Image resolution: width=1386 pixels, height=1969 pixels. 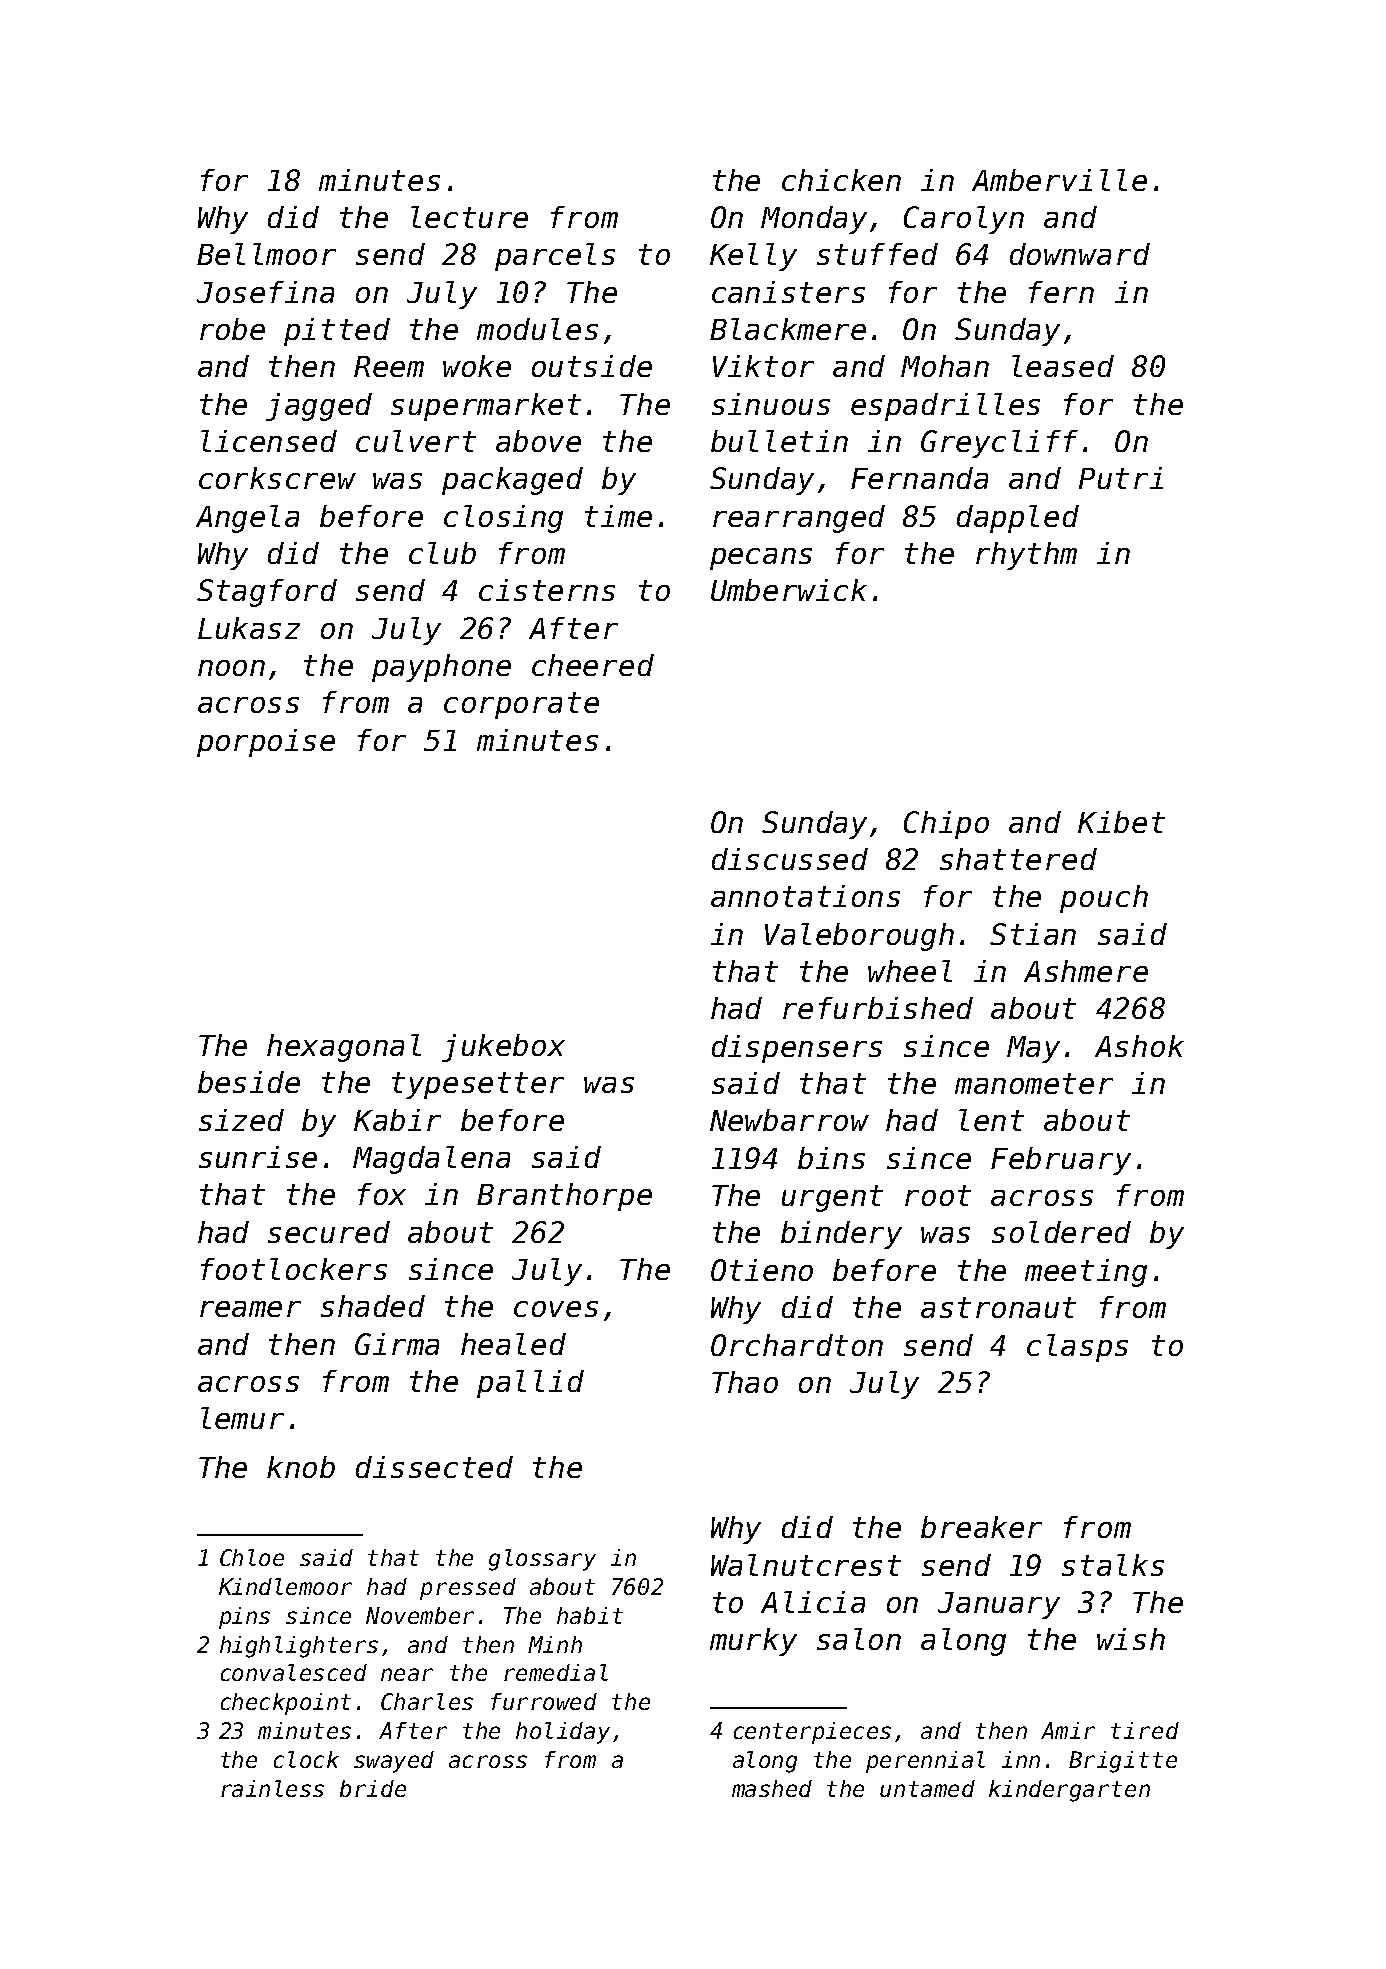 I want to click on typesetter, so click(x=478, y=1085).
